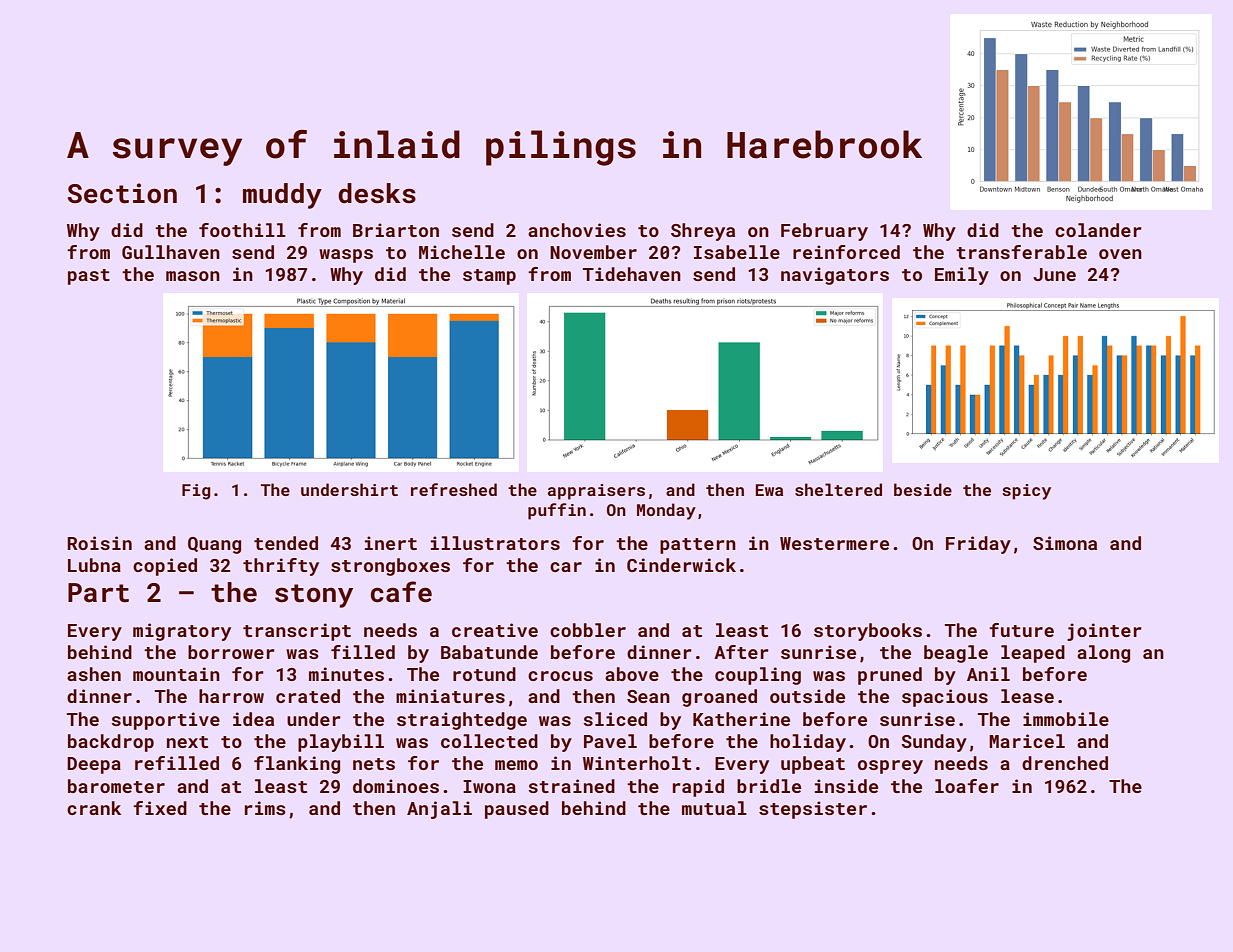 This screenshot has width=1233, height=952. I want to click on appraisers, so click(596, 492).
